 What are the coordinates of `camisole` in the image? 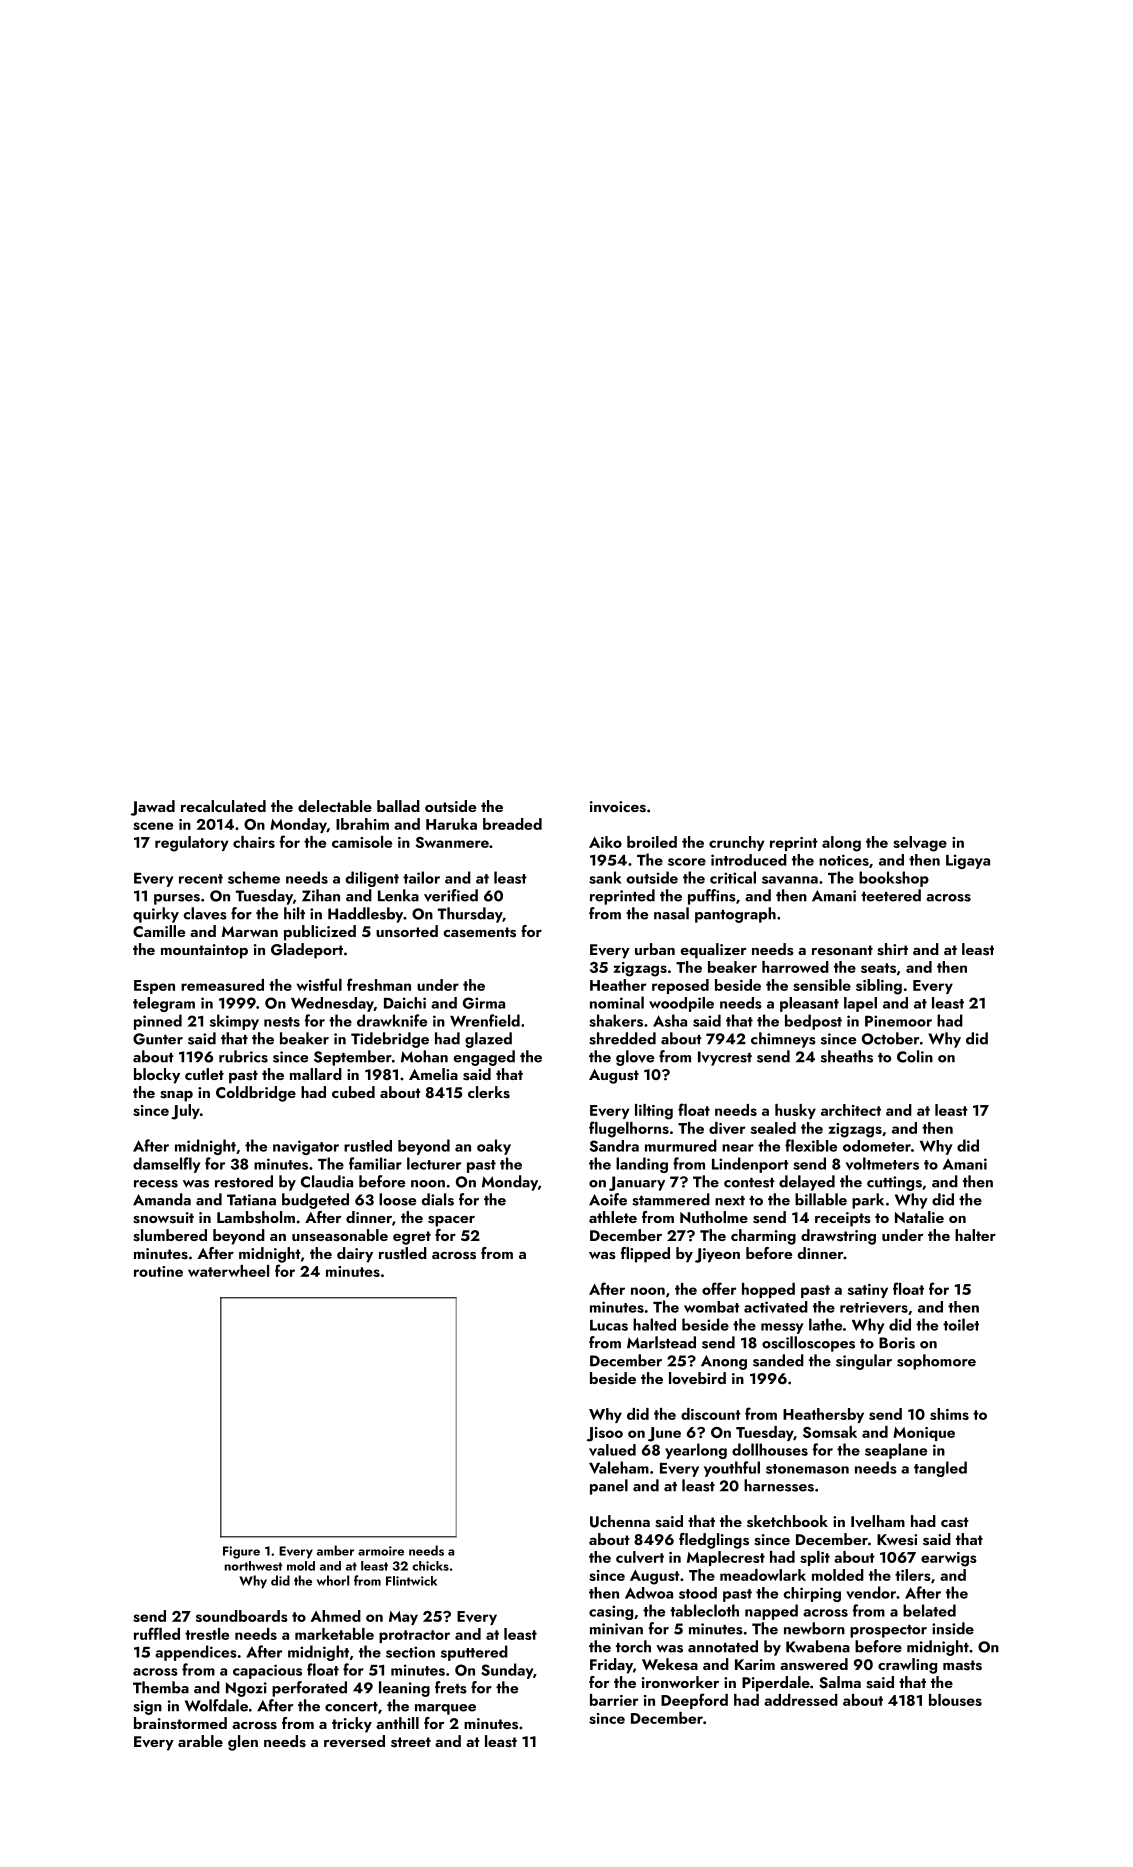 It's located at (362, 842).
